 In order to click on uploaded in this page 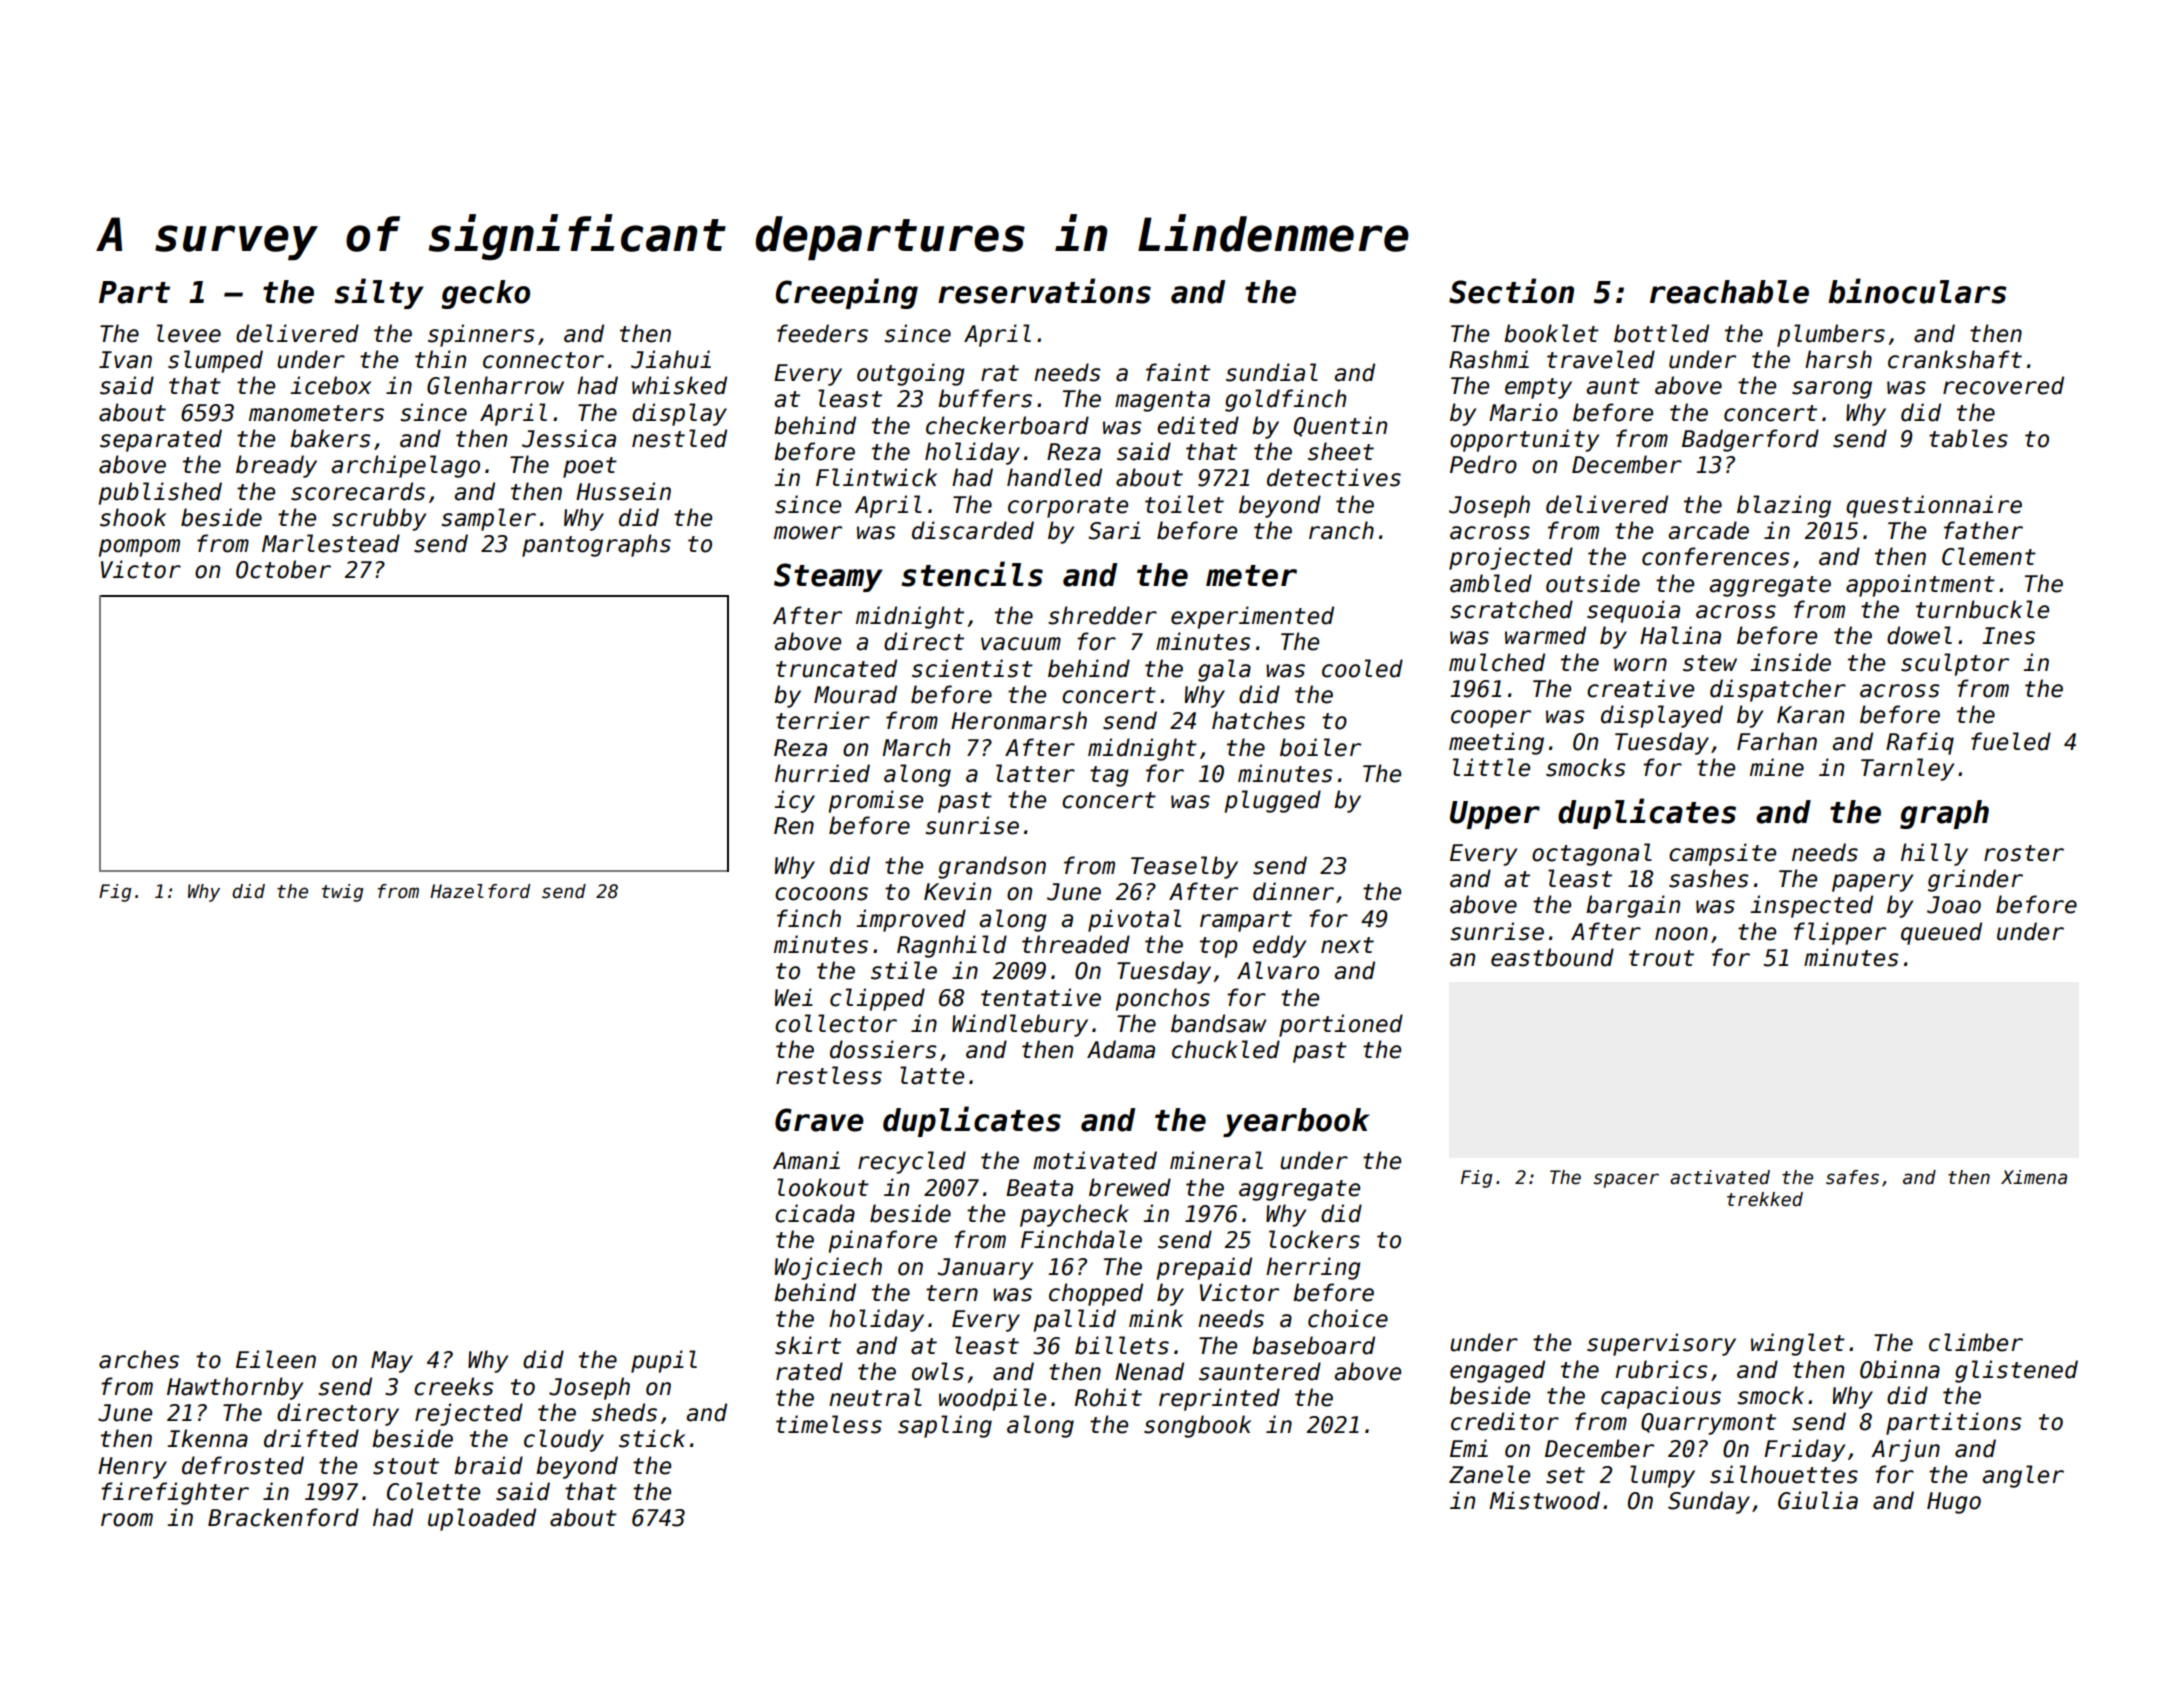, I will do `click(482, 1519)`.
